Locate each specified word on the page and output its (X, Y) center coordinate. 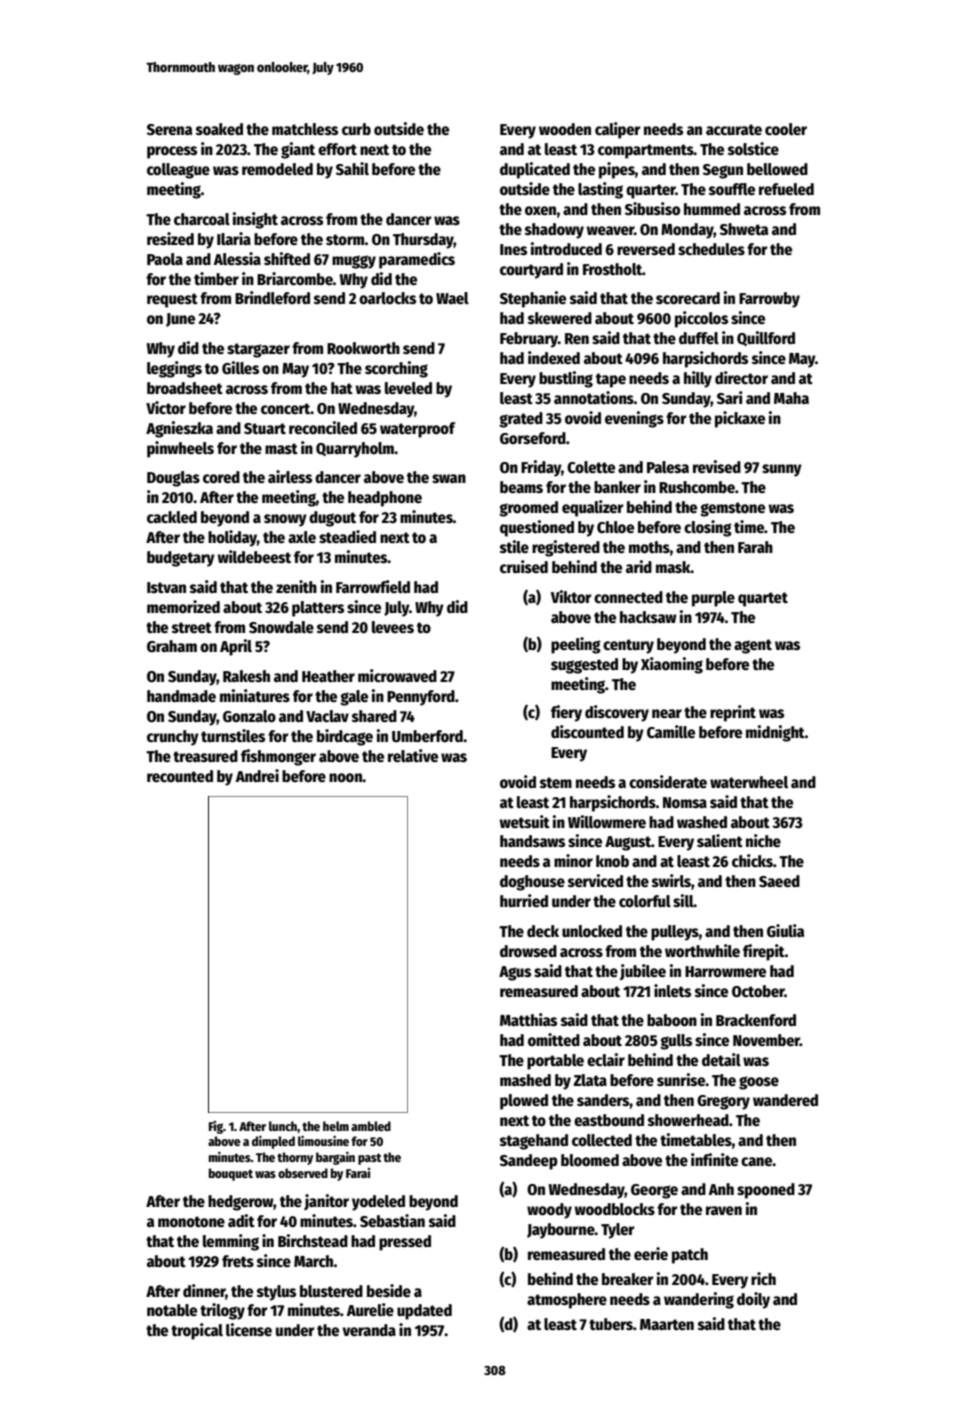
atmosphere (567, 1301)
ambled (371, 1126)
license (249, 1330)
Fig (216, 1127)
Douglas (173, 479)
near (667, 714)
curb (356, 129)
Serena (169, 130)
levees (393, 627)
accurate (734, 130)
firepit (764, 952)
